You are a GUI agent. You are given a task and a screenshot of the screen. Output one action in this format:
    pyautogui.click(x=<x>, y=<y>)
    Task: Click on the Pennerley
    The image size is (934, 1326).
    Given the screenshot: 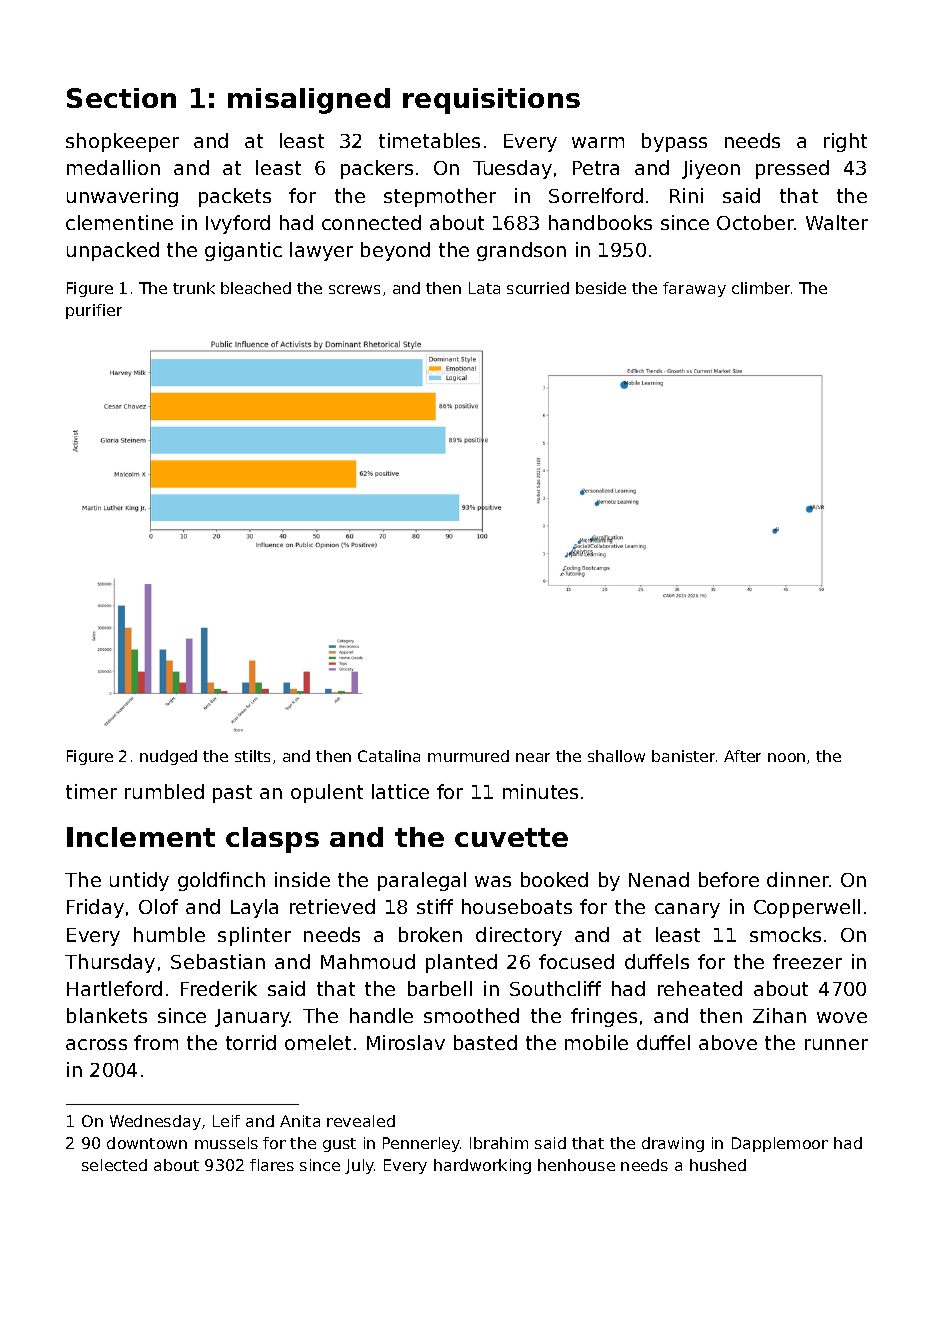 What is the action you would take?
    pyautogui.click(x=421, y=1144)
